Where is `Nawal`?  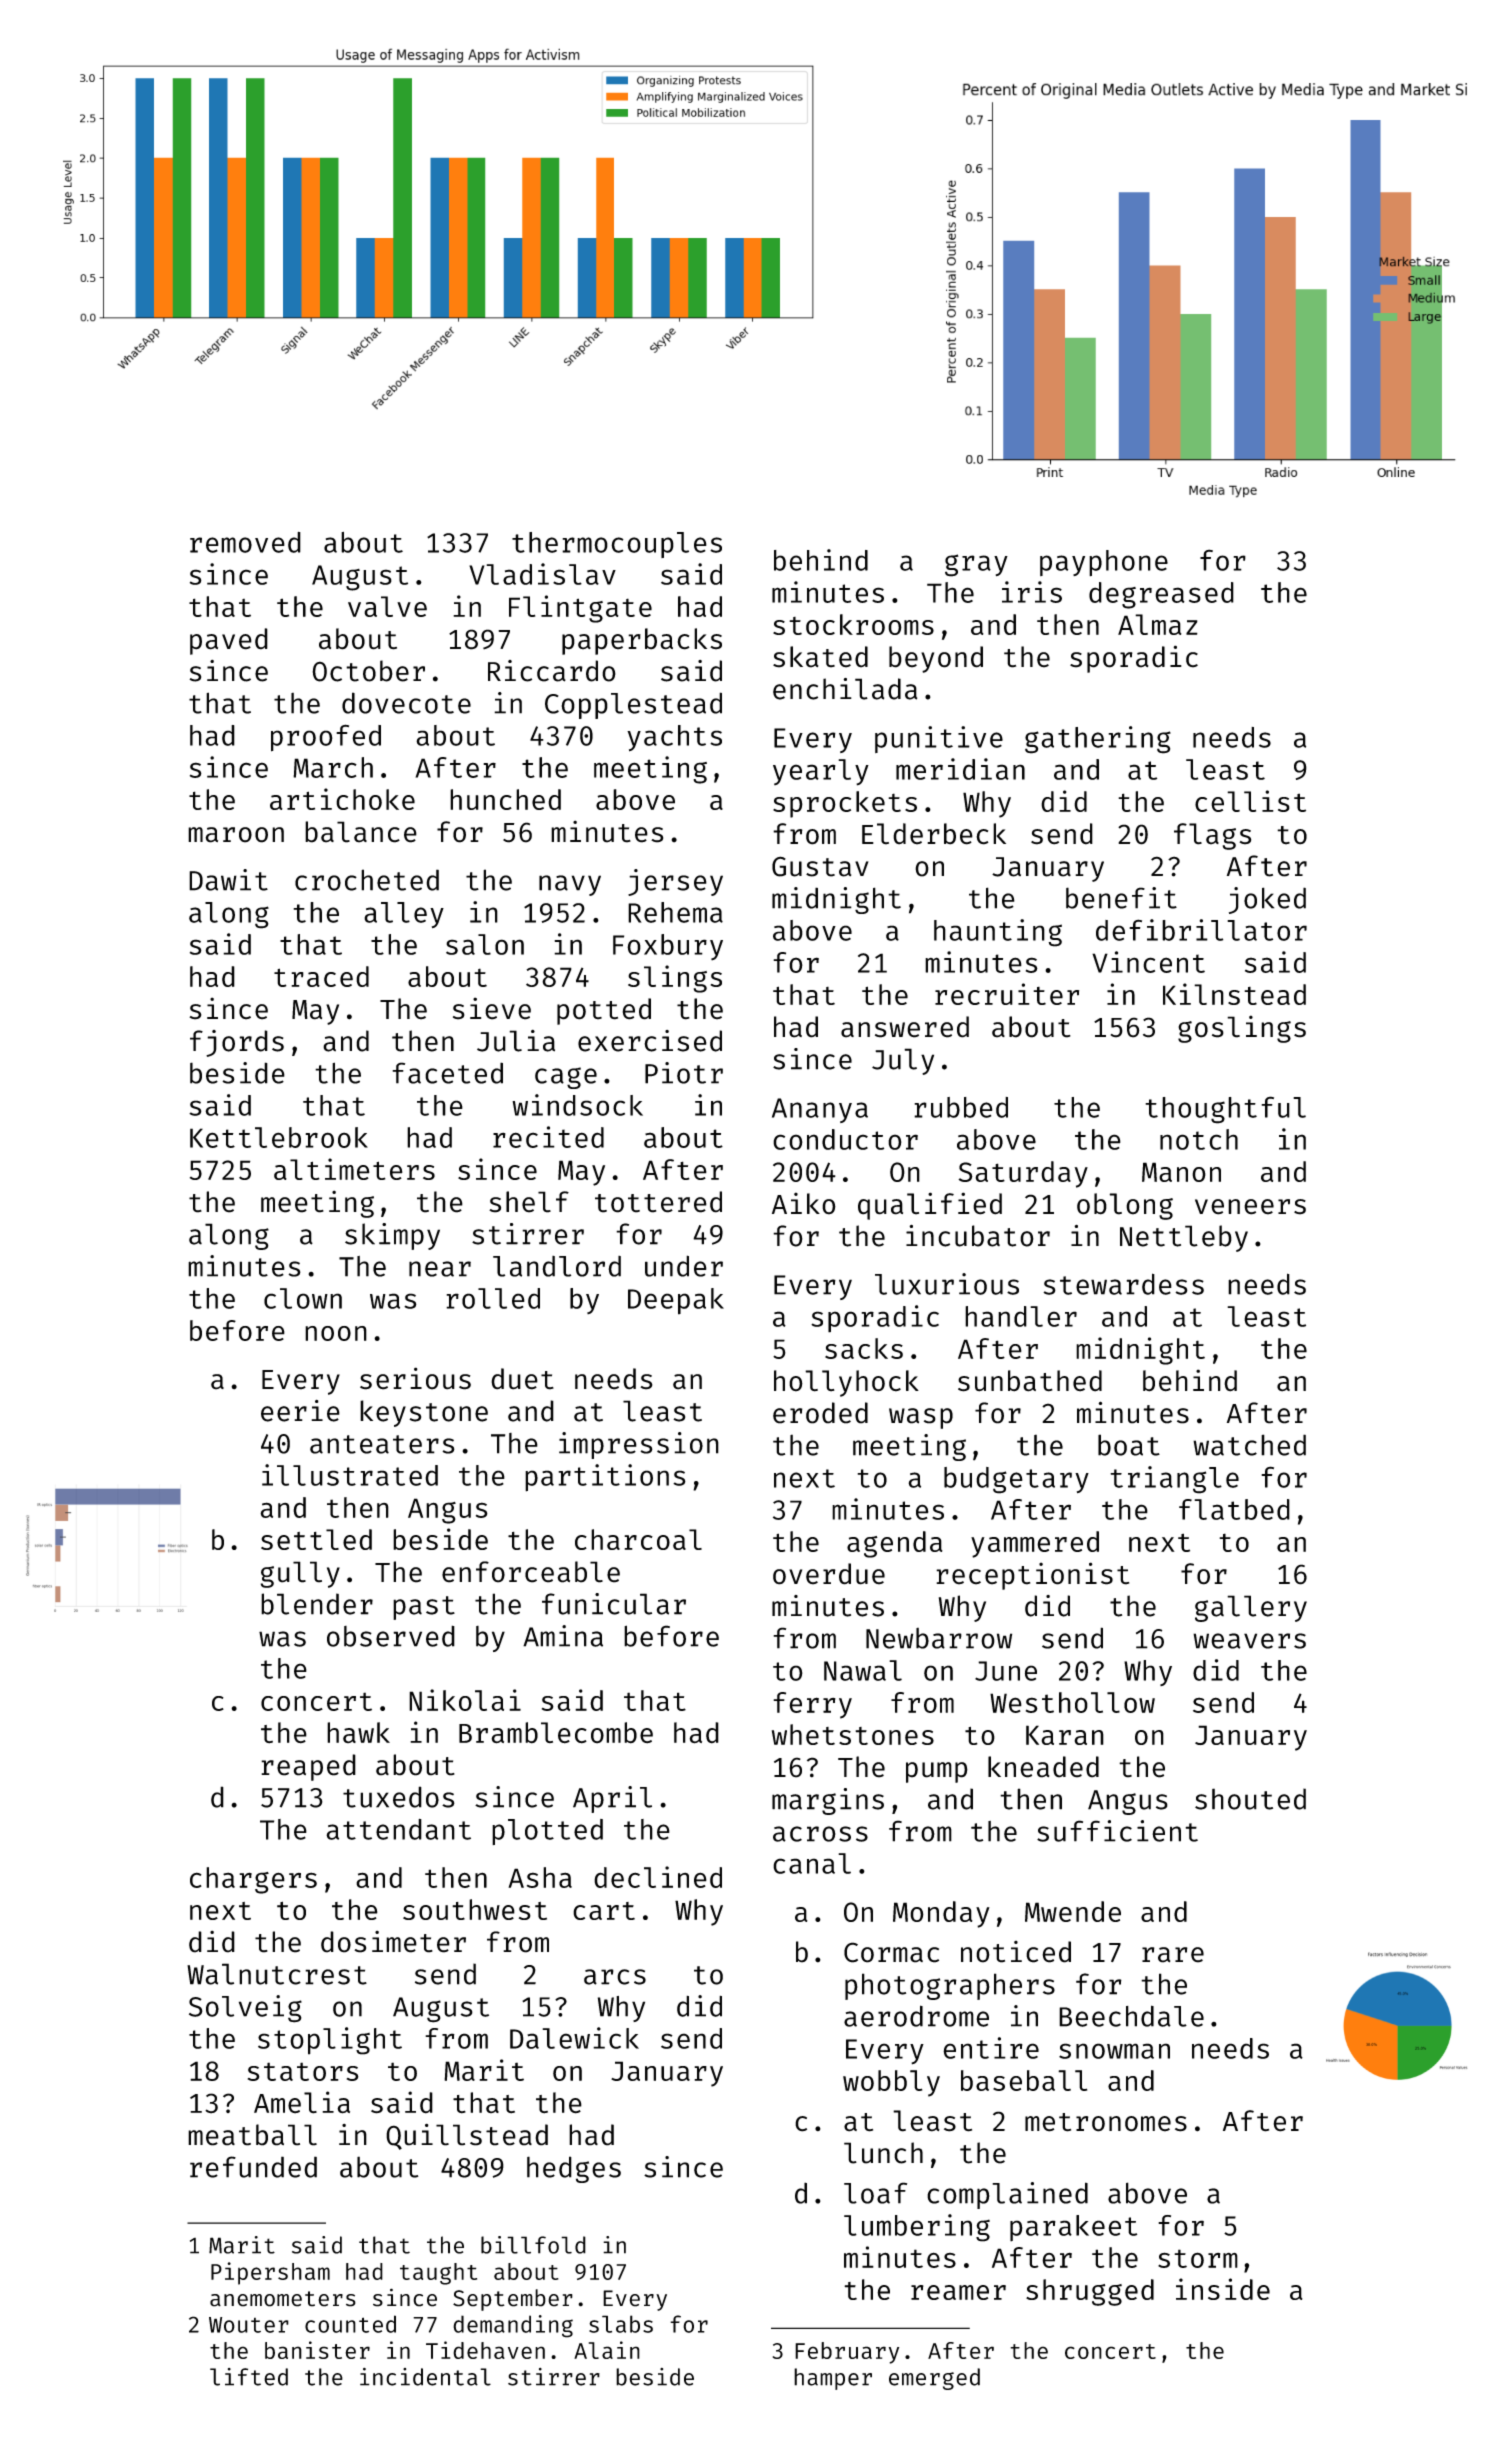 Nawal is located at coordinates (863, 1670).
